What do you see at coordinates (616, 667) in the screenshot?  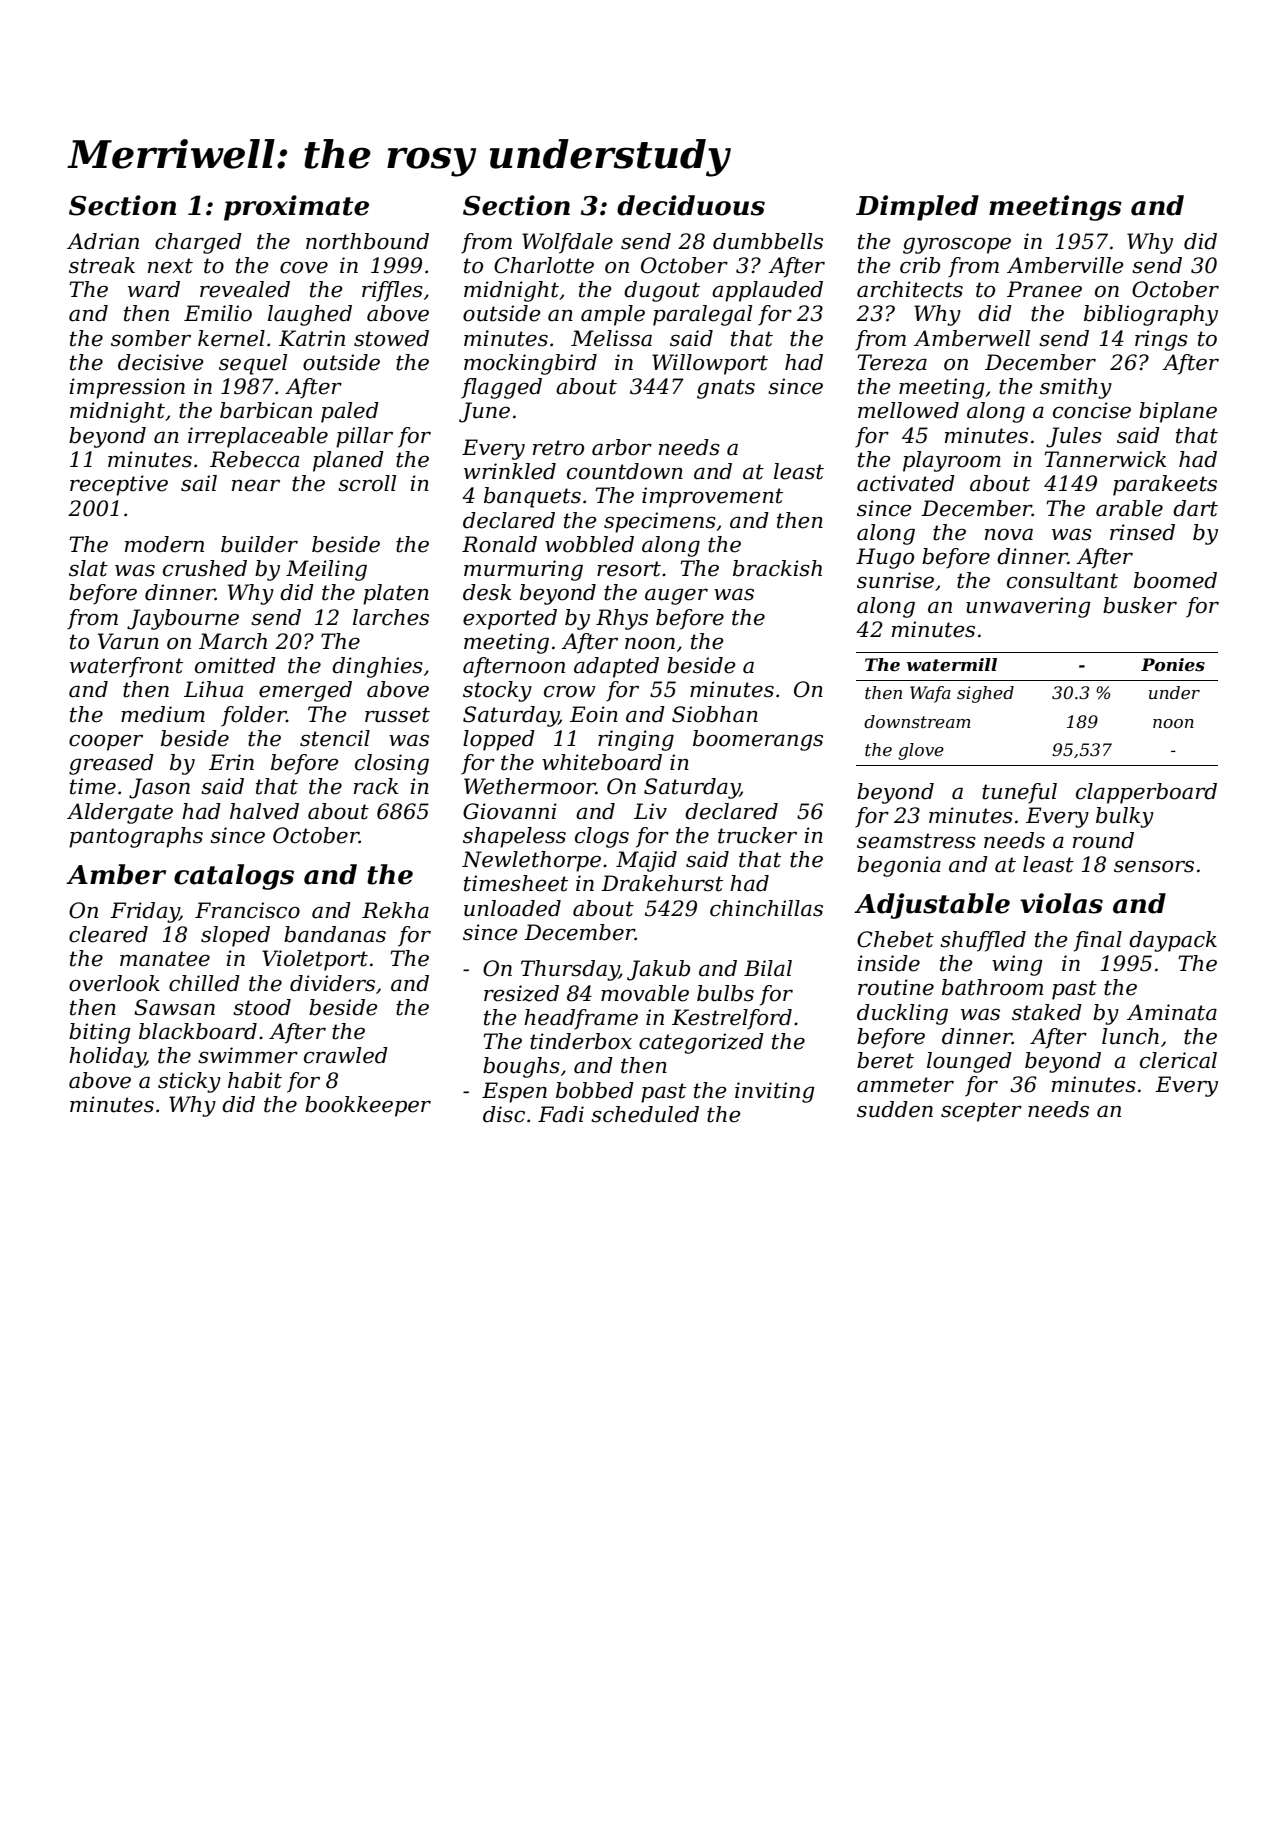 I see `adapted` at bounding box center [616, 667].
